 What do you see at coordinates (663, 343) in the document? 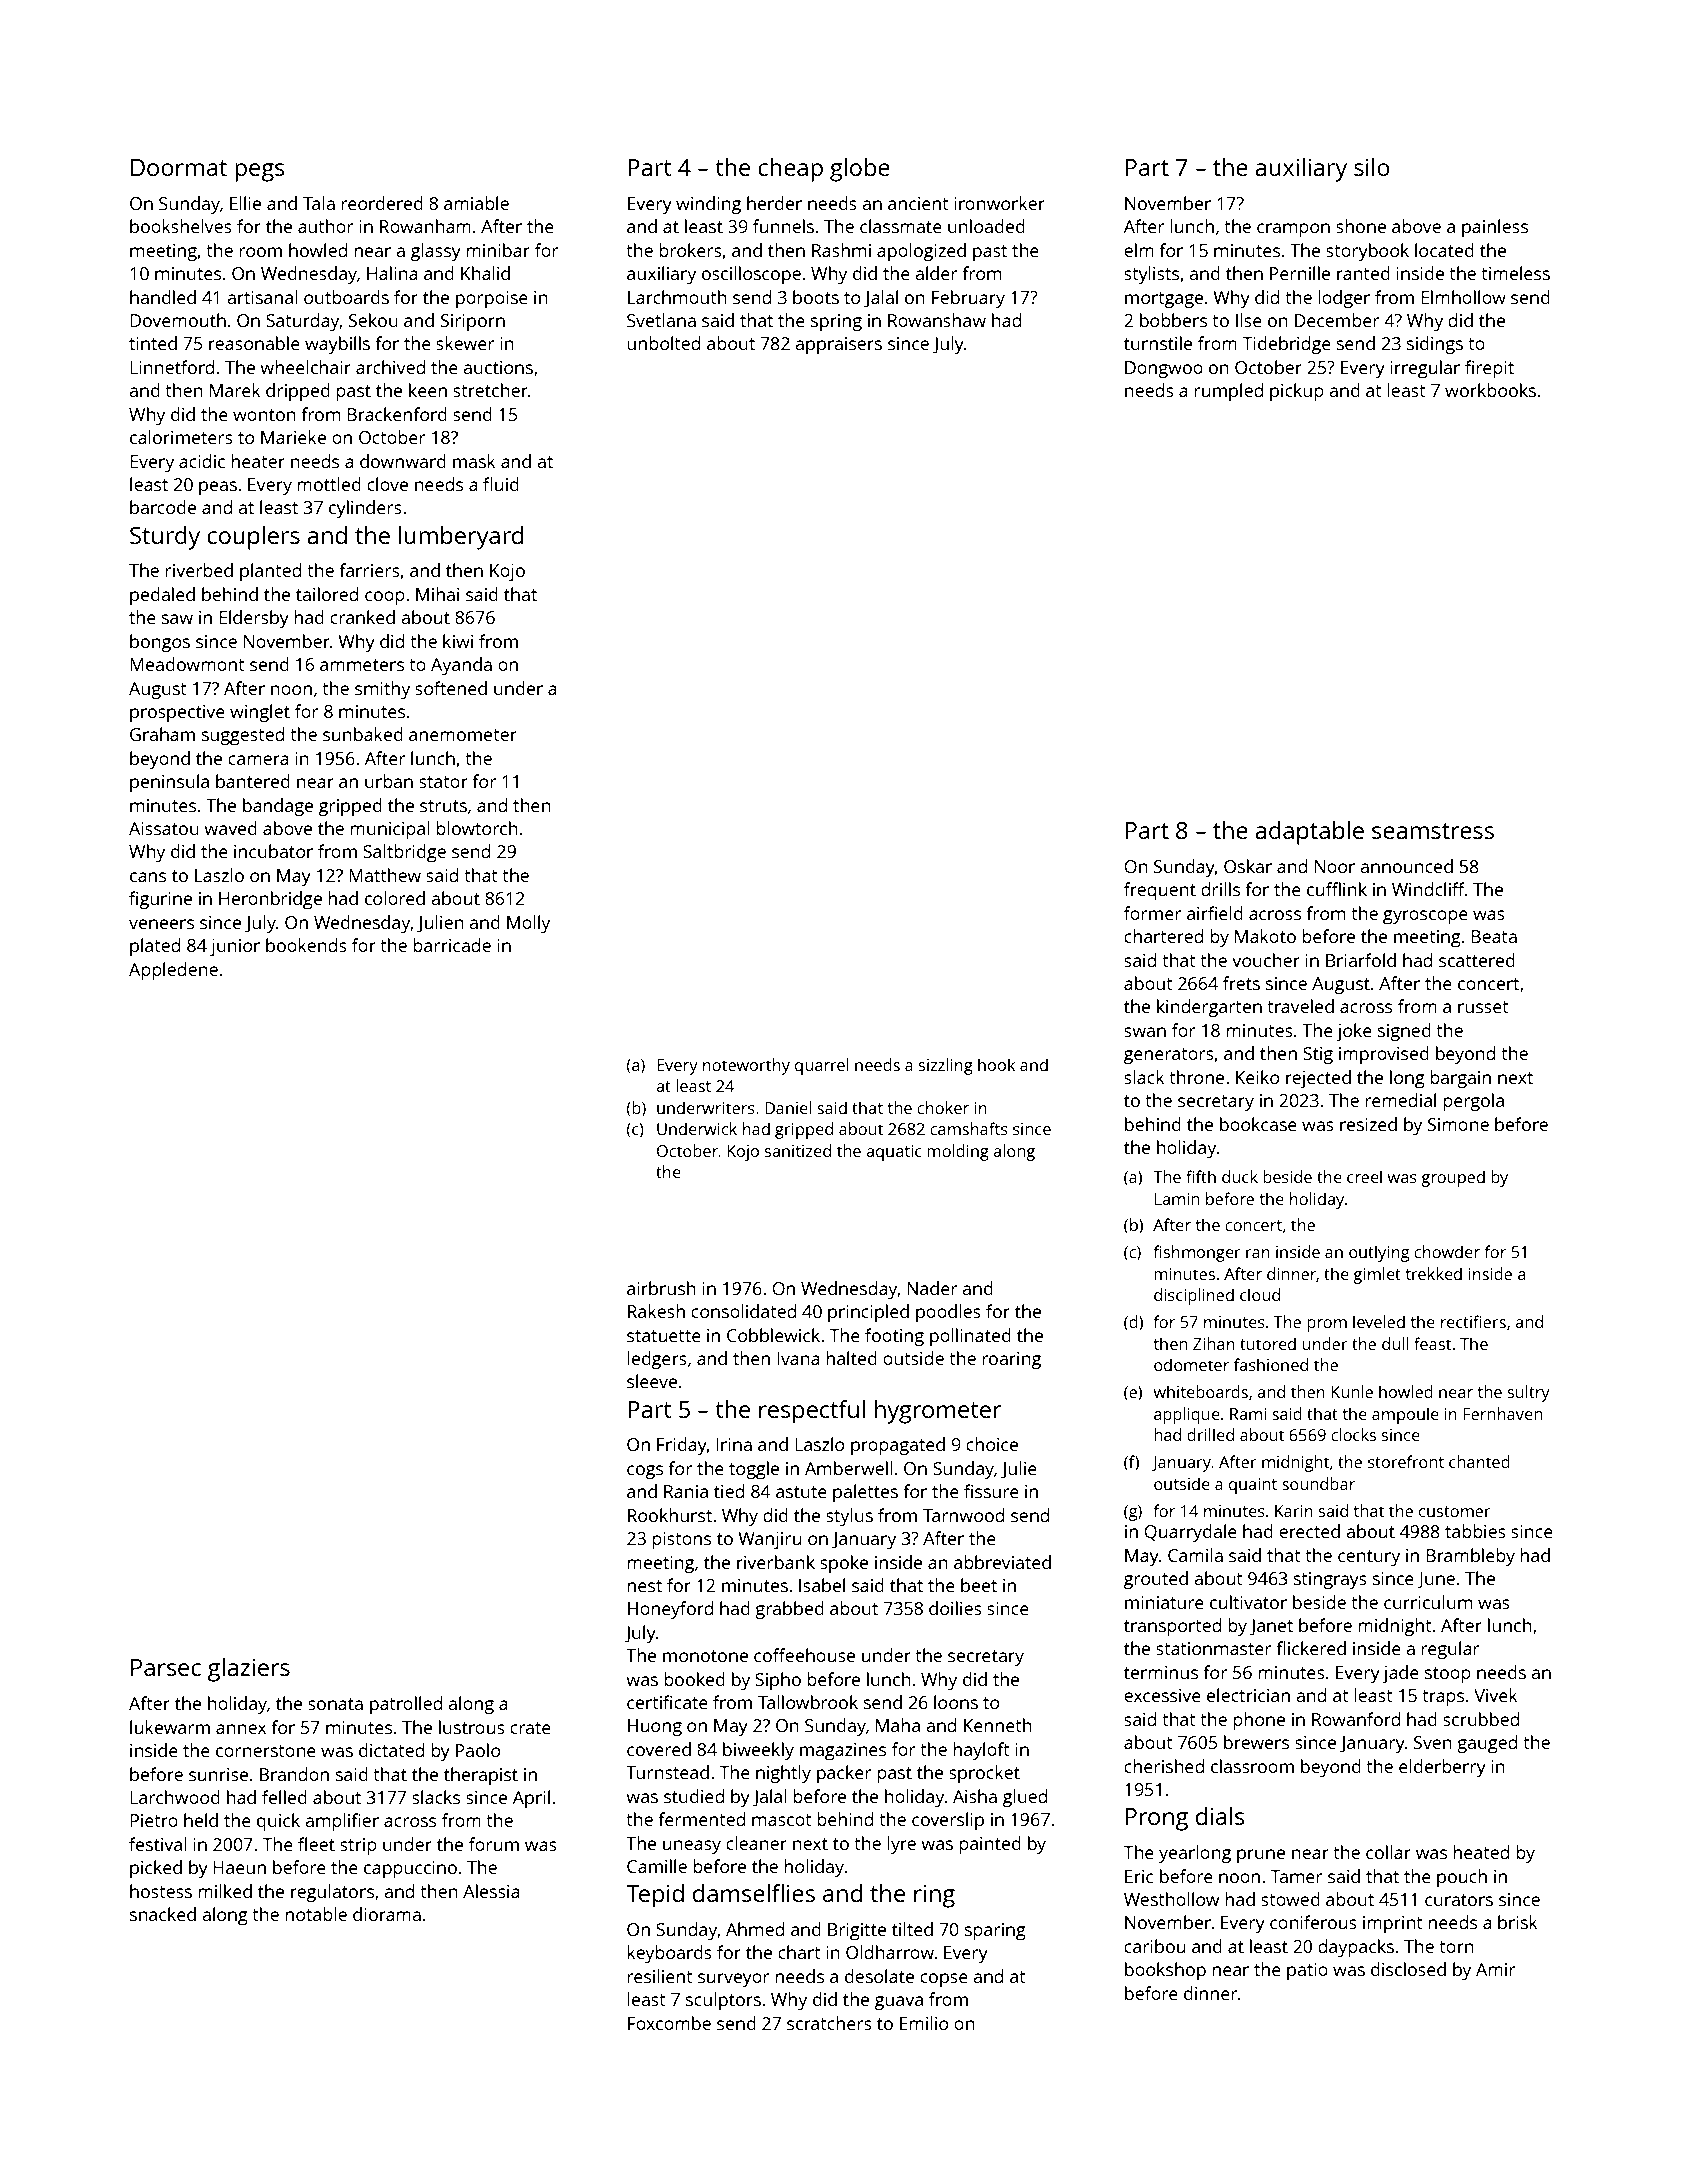
I see `unbolted` at bounding box center [663, 343].
